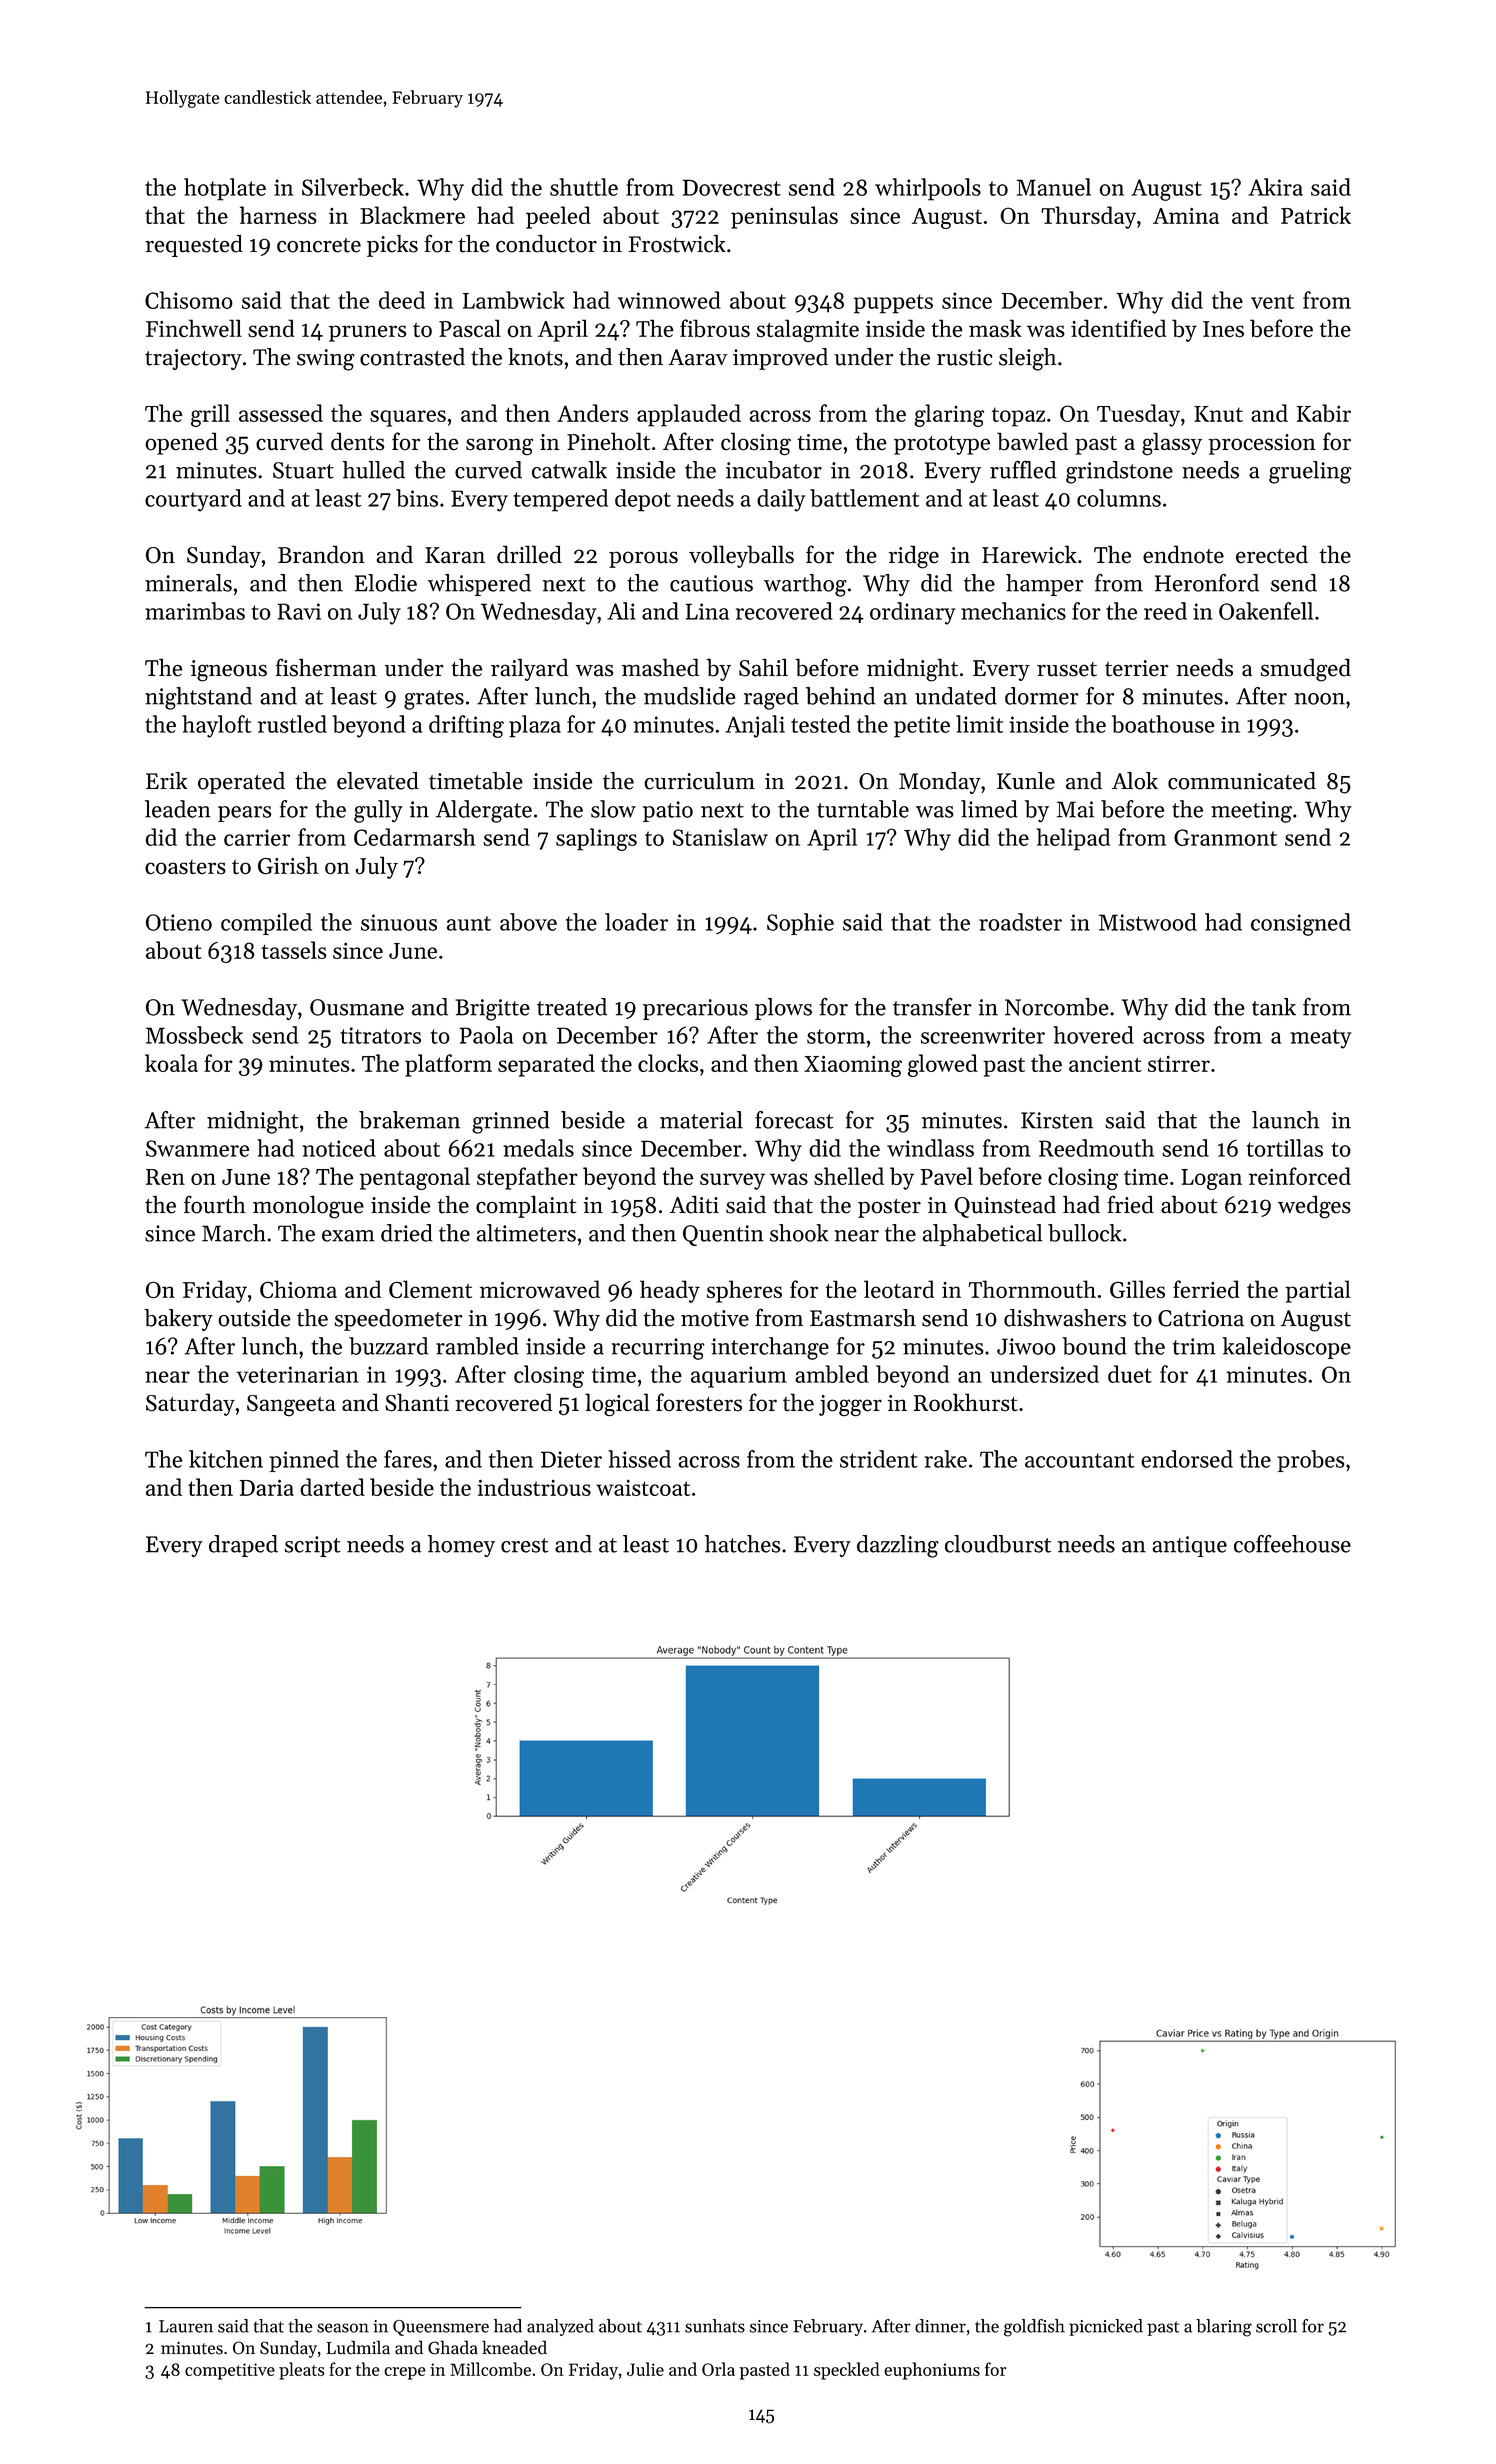  I want to click on shuttle, so click(584, 187).
